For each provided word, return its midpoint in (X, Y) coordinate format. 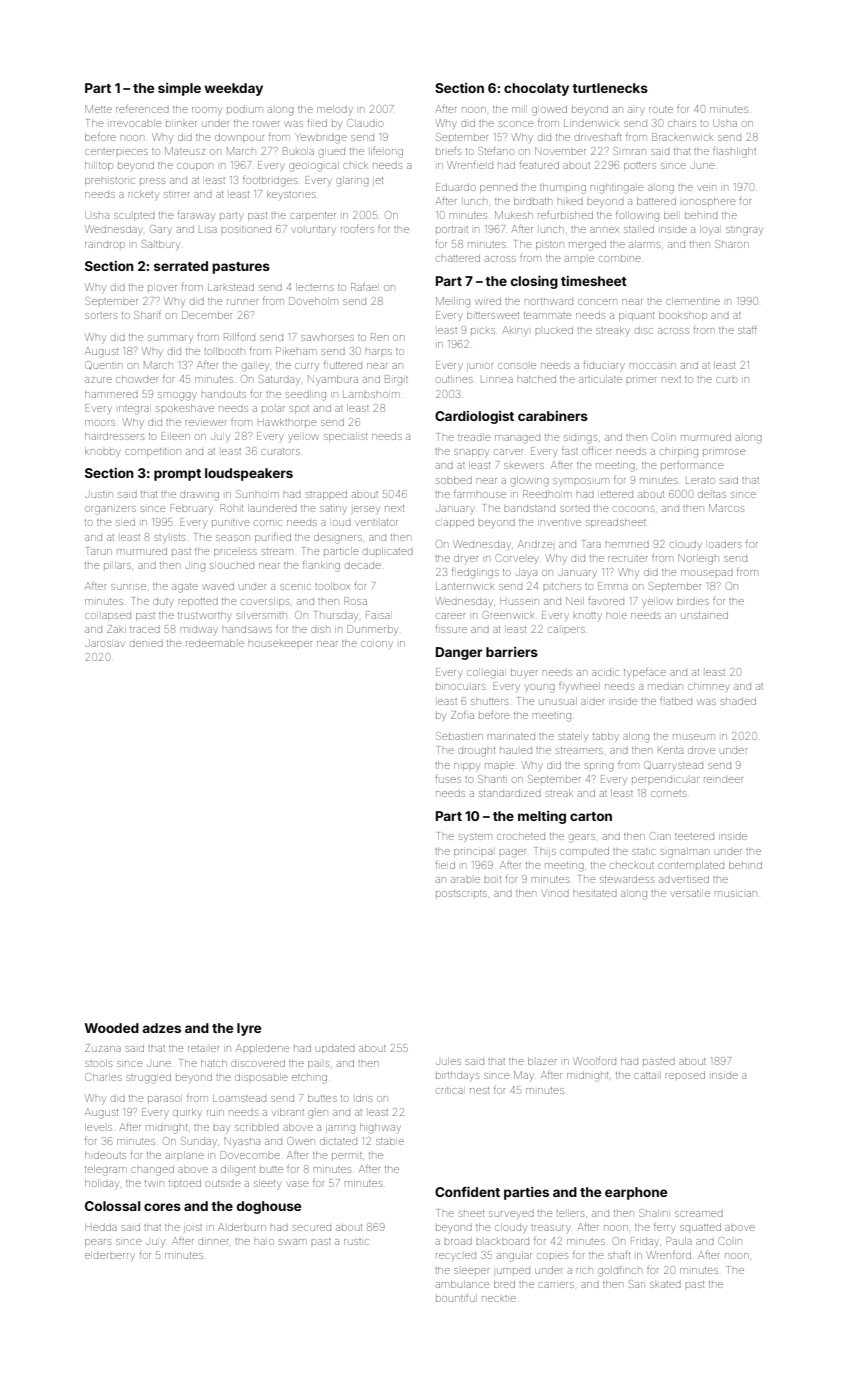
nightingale (617, 188)
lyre (249, 1029)
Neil (575, 601)
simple (179, 89)
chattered (458, 258)
